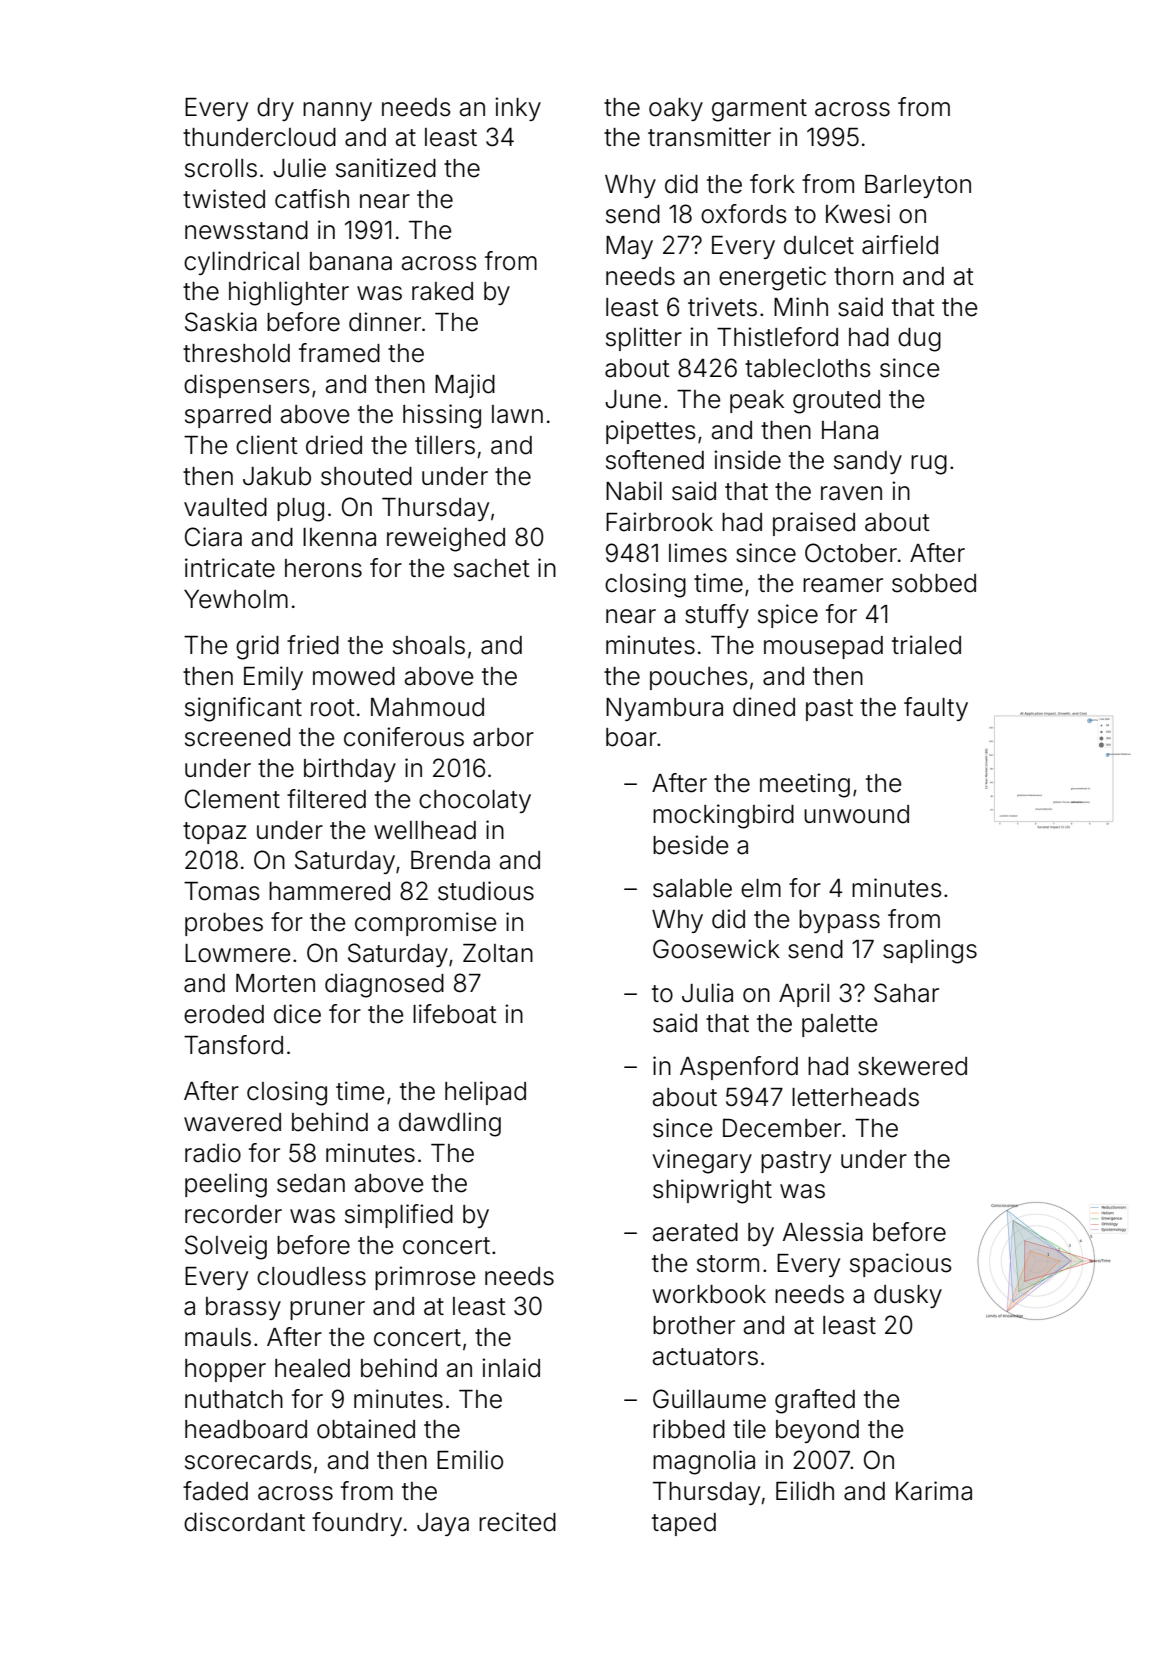 The image size is (1165, 1654). Describe the element at coordinates (851, 493) in the screenshot. I see `raven` at that location.
